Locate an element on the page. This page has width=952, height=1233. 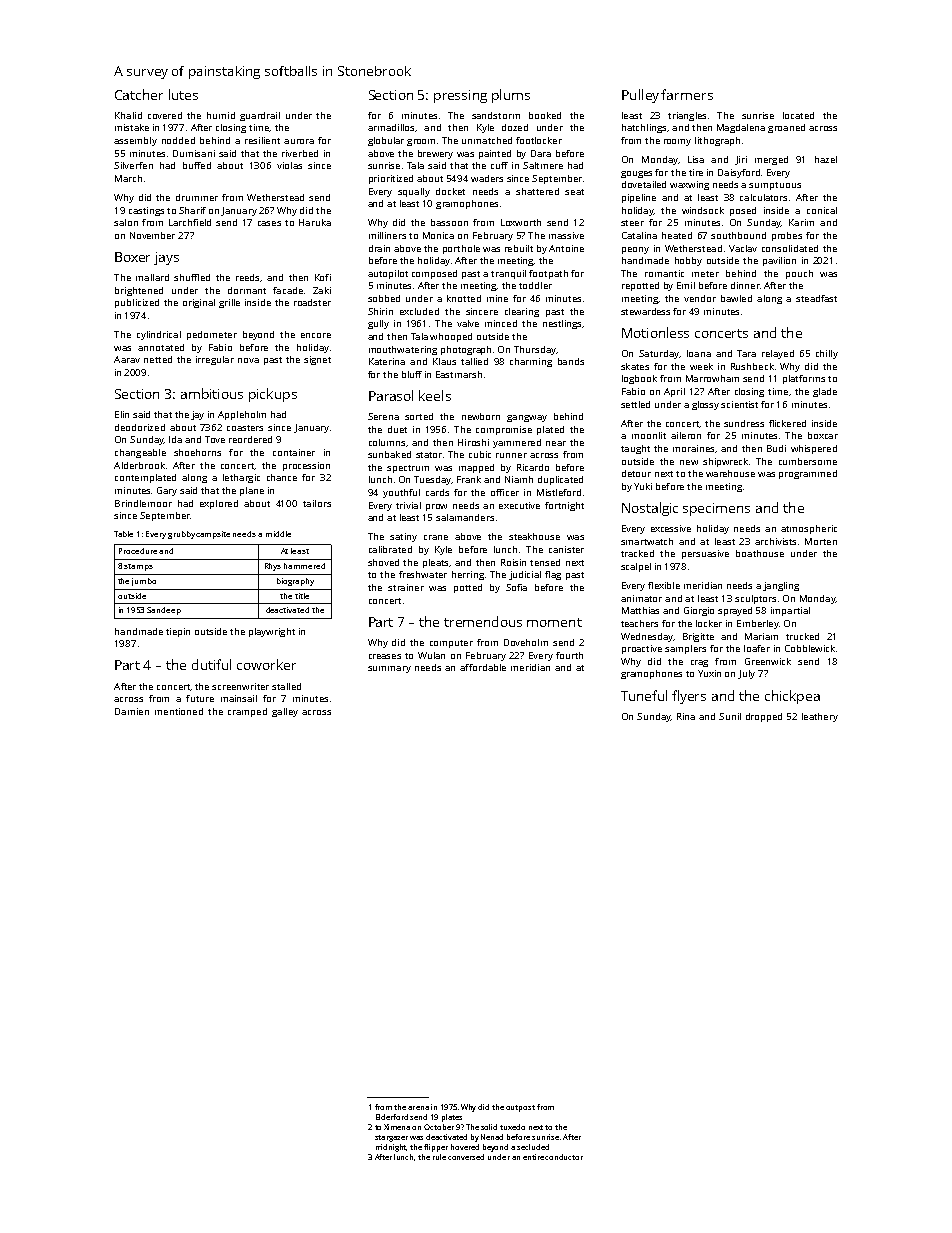
Pulley is located at coordinates (640, 96).
